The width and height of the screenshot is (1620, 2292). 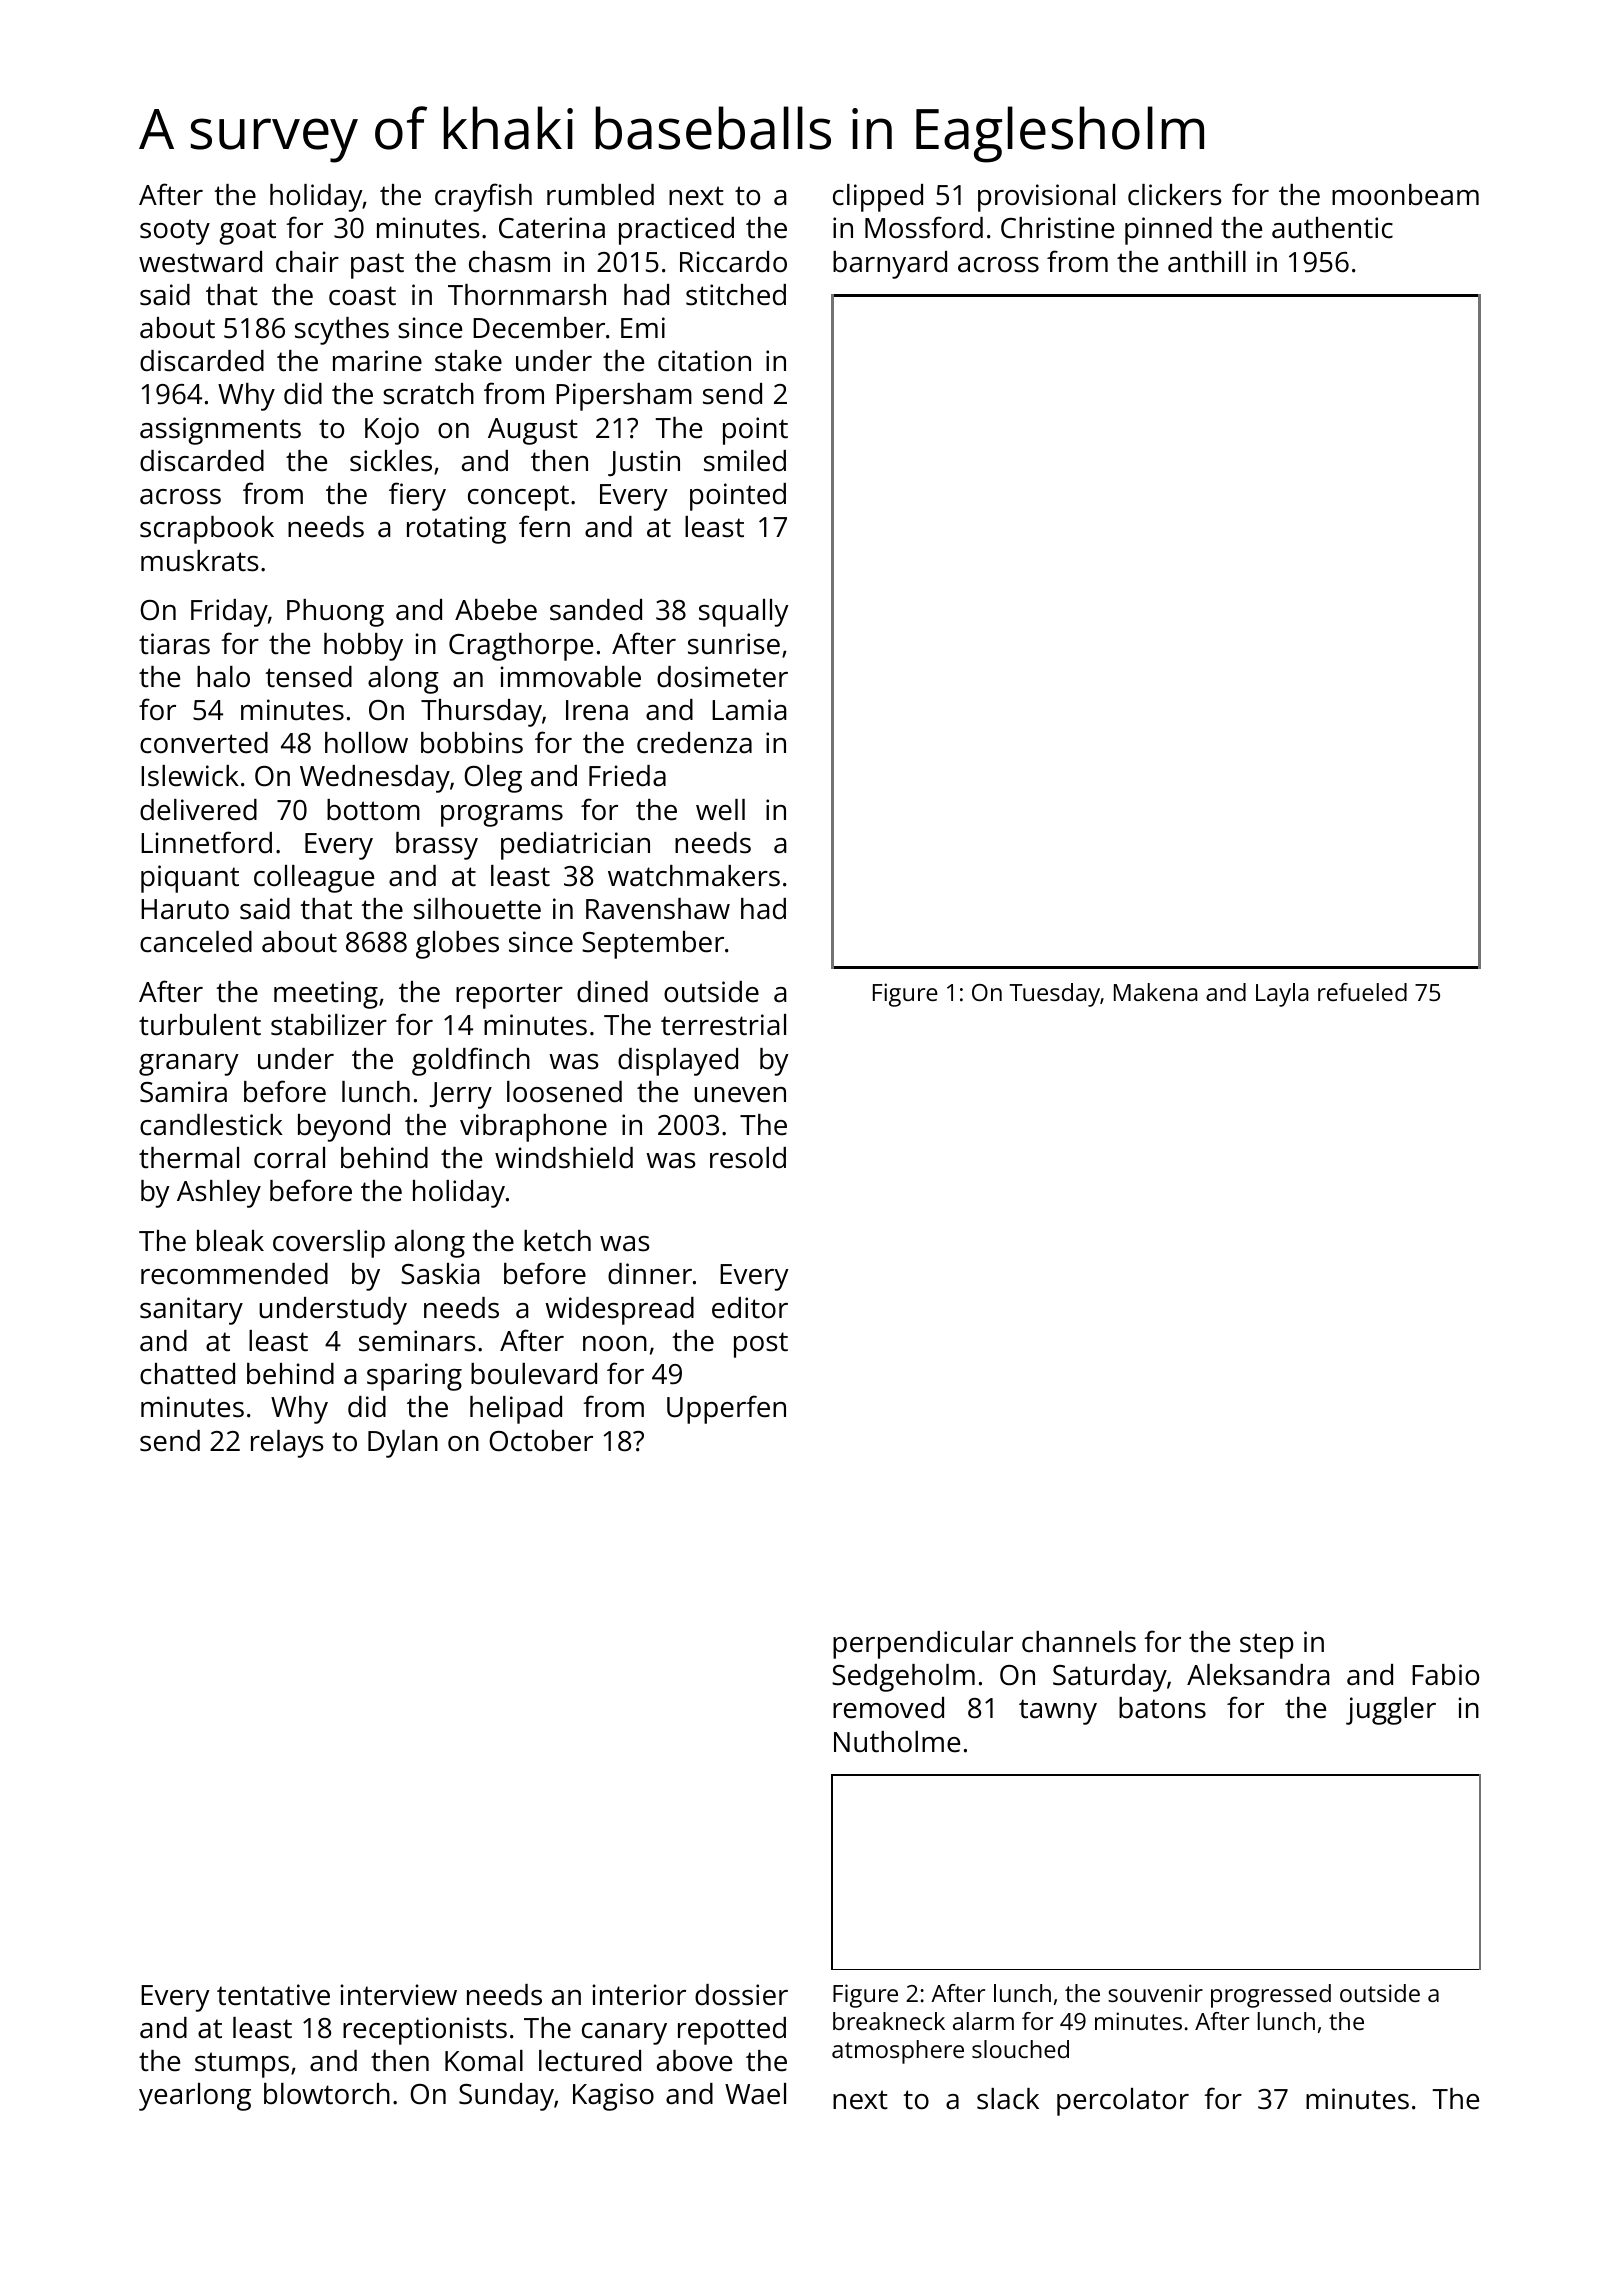 What do you see at coordinates (1054, 995) in the screenshot?
I see `Tuesday` at bounding box center [1054, 995].
